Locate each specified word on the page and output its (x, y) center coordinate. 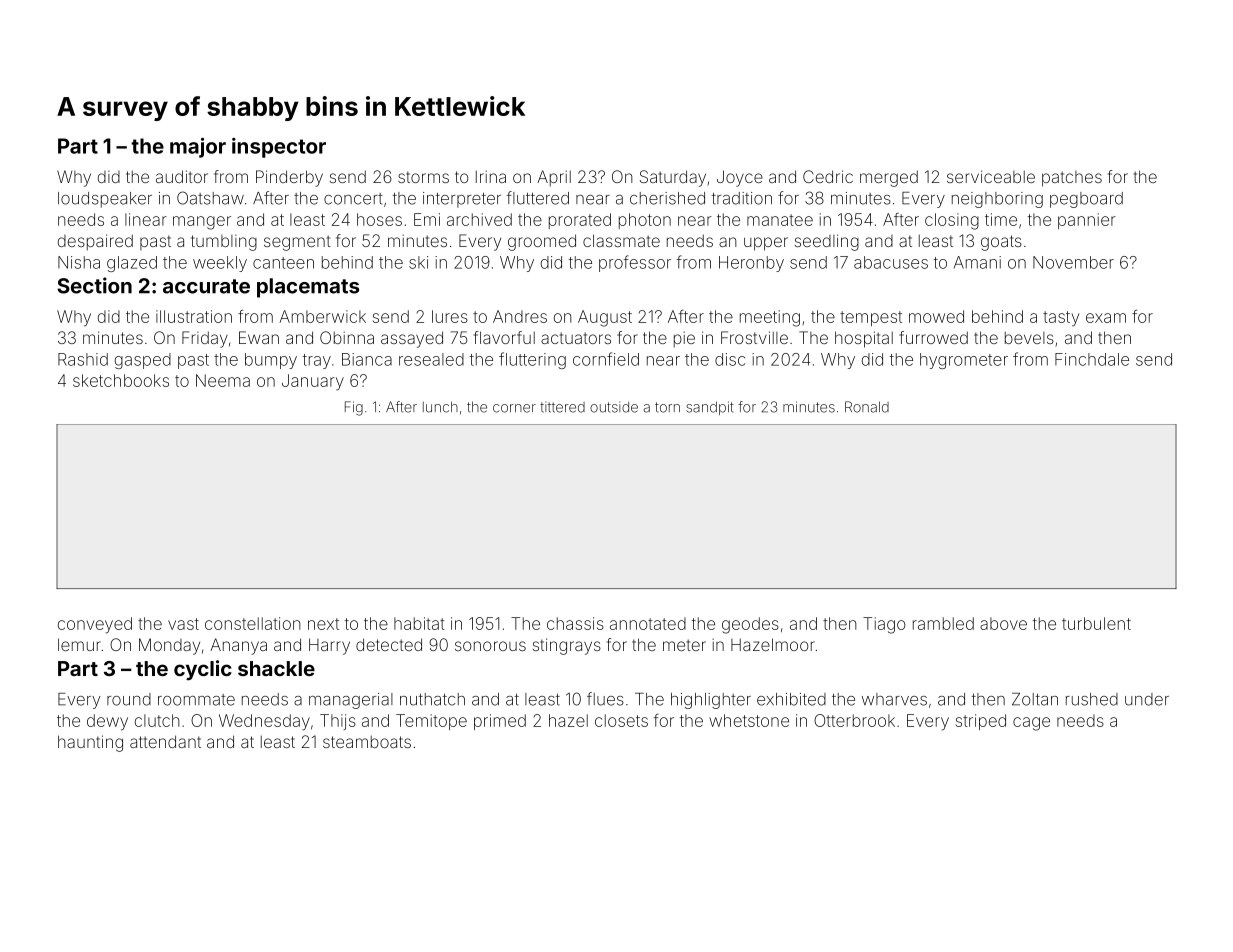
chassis (575, 623)
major (198, 148)
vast (183, 624)
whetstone (749, 720)
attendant (165, 741)
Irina (491, 176)
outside (614, 407)
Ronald (867, 407)
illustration (194, 316)
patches (1072, 179)
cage (1031, 724)
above (1003, 623)
